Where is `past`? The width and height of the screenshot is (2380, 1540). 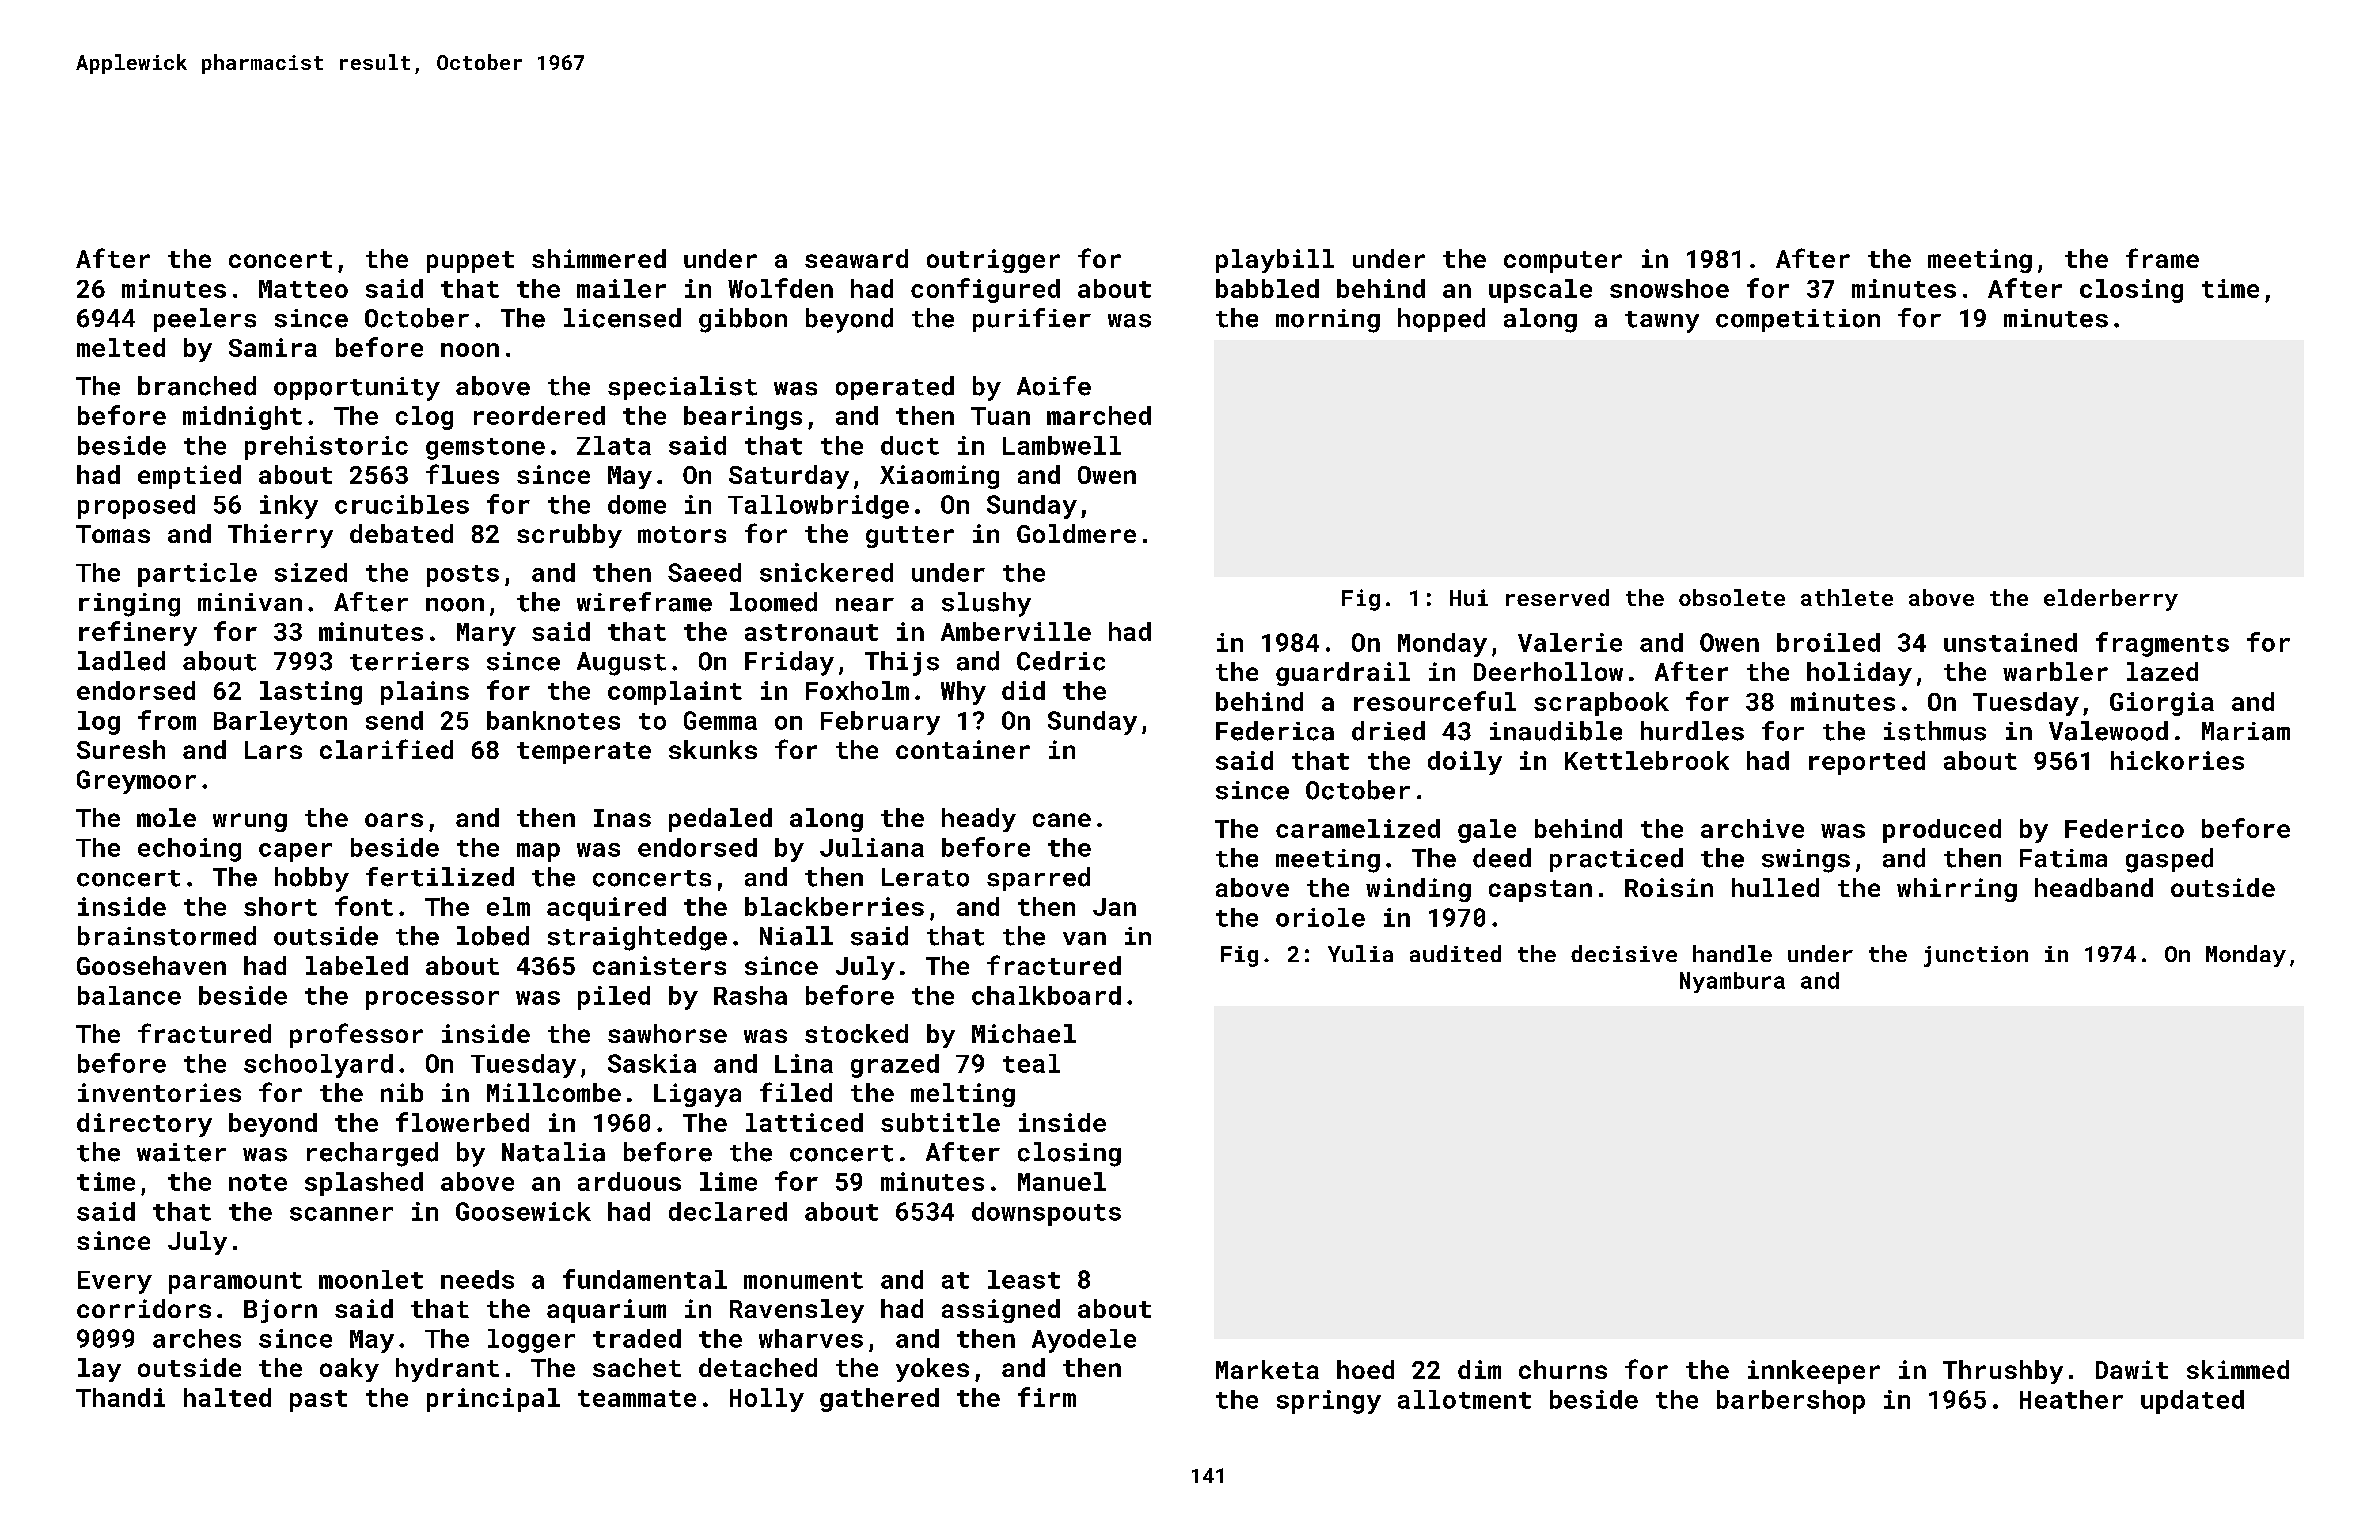 past is located at coordinates (318, 1401).
